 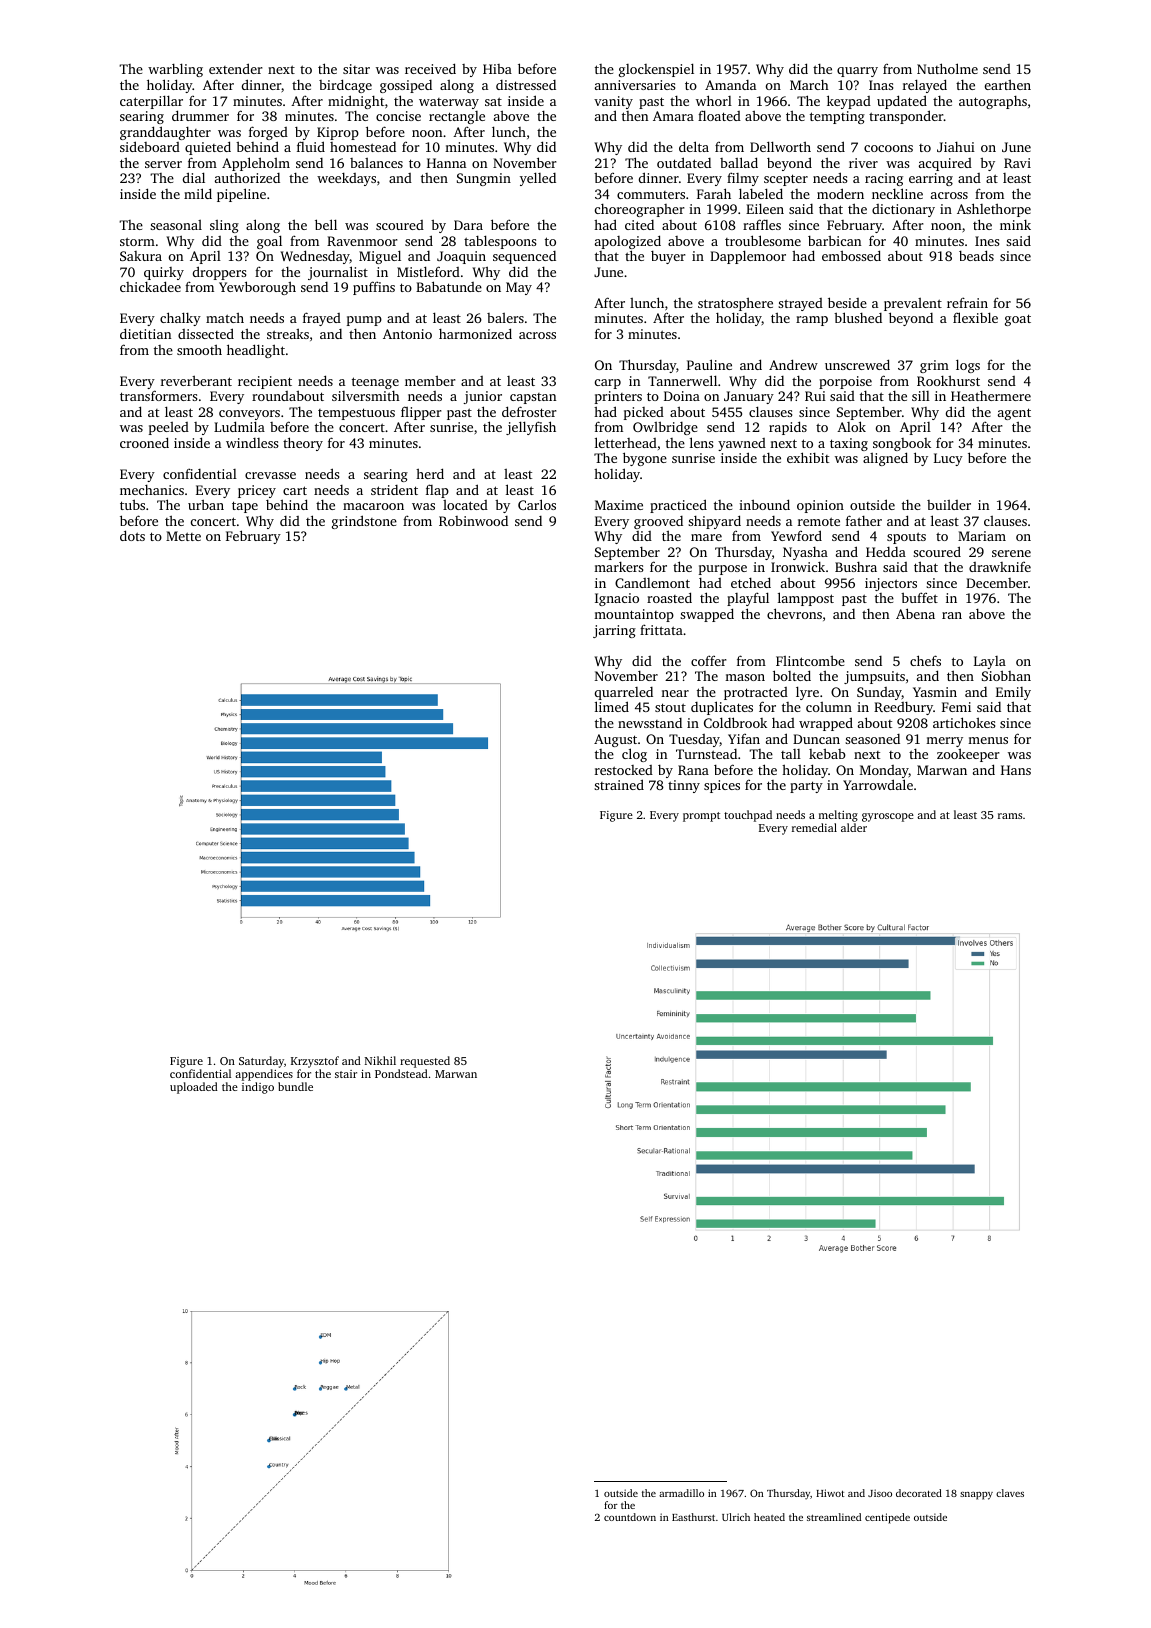 What do you see at coordinates (526, 85) in the screenshot?
I see `distressed` at bounding box center [526, 85].
